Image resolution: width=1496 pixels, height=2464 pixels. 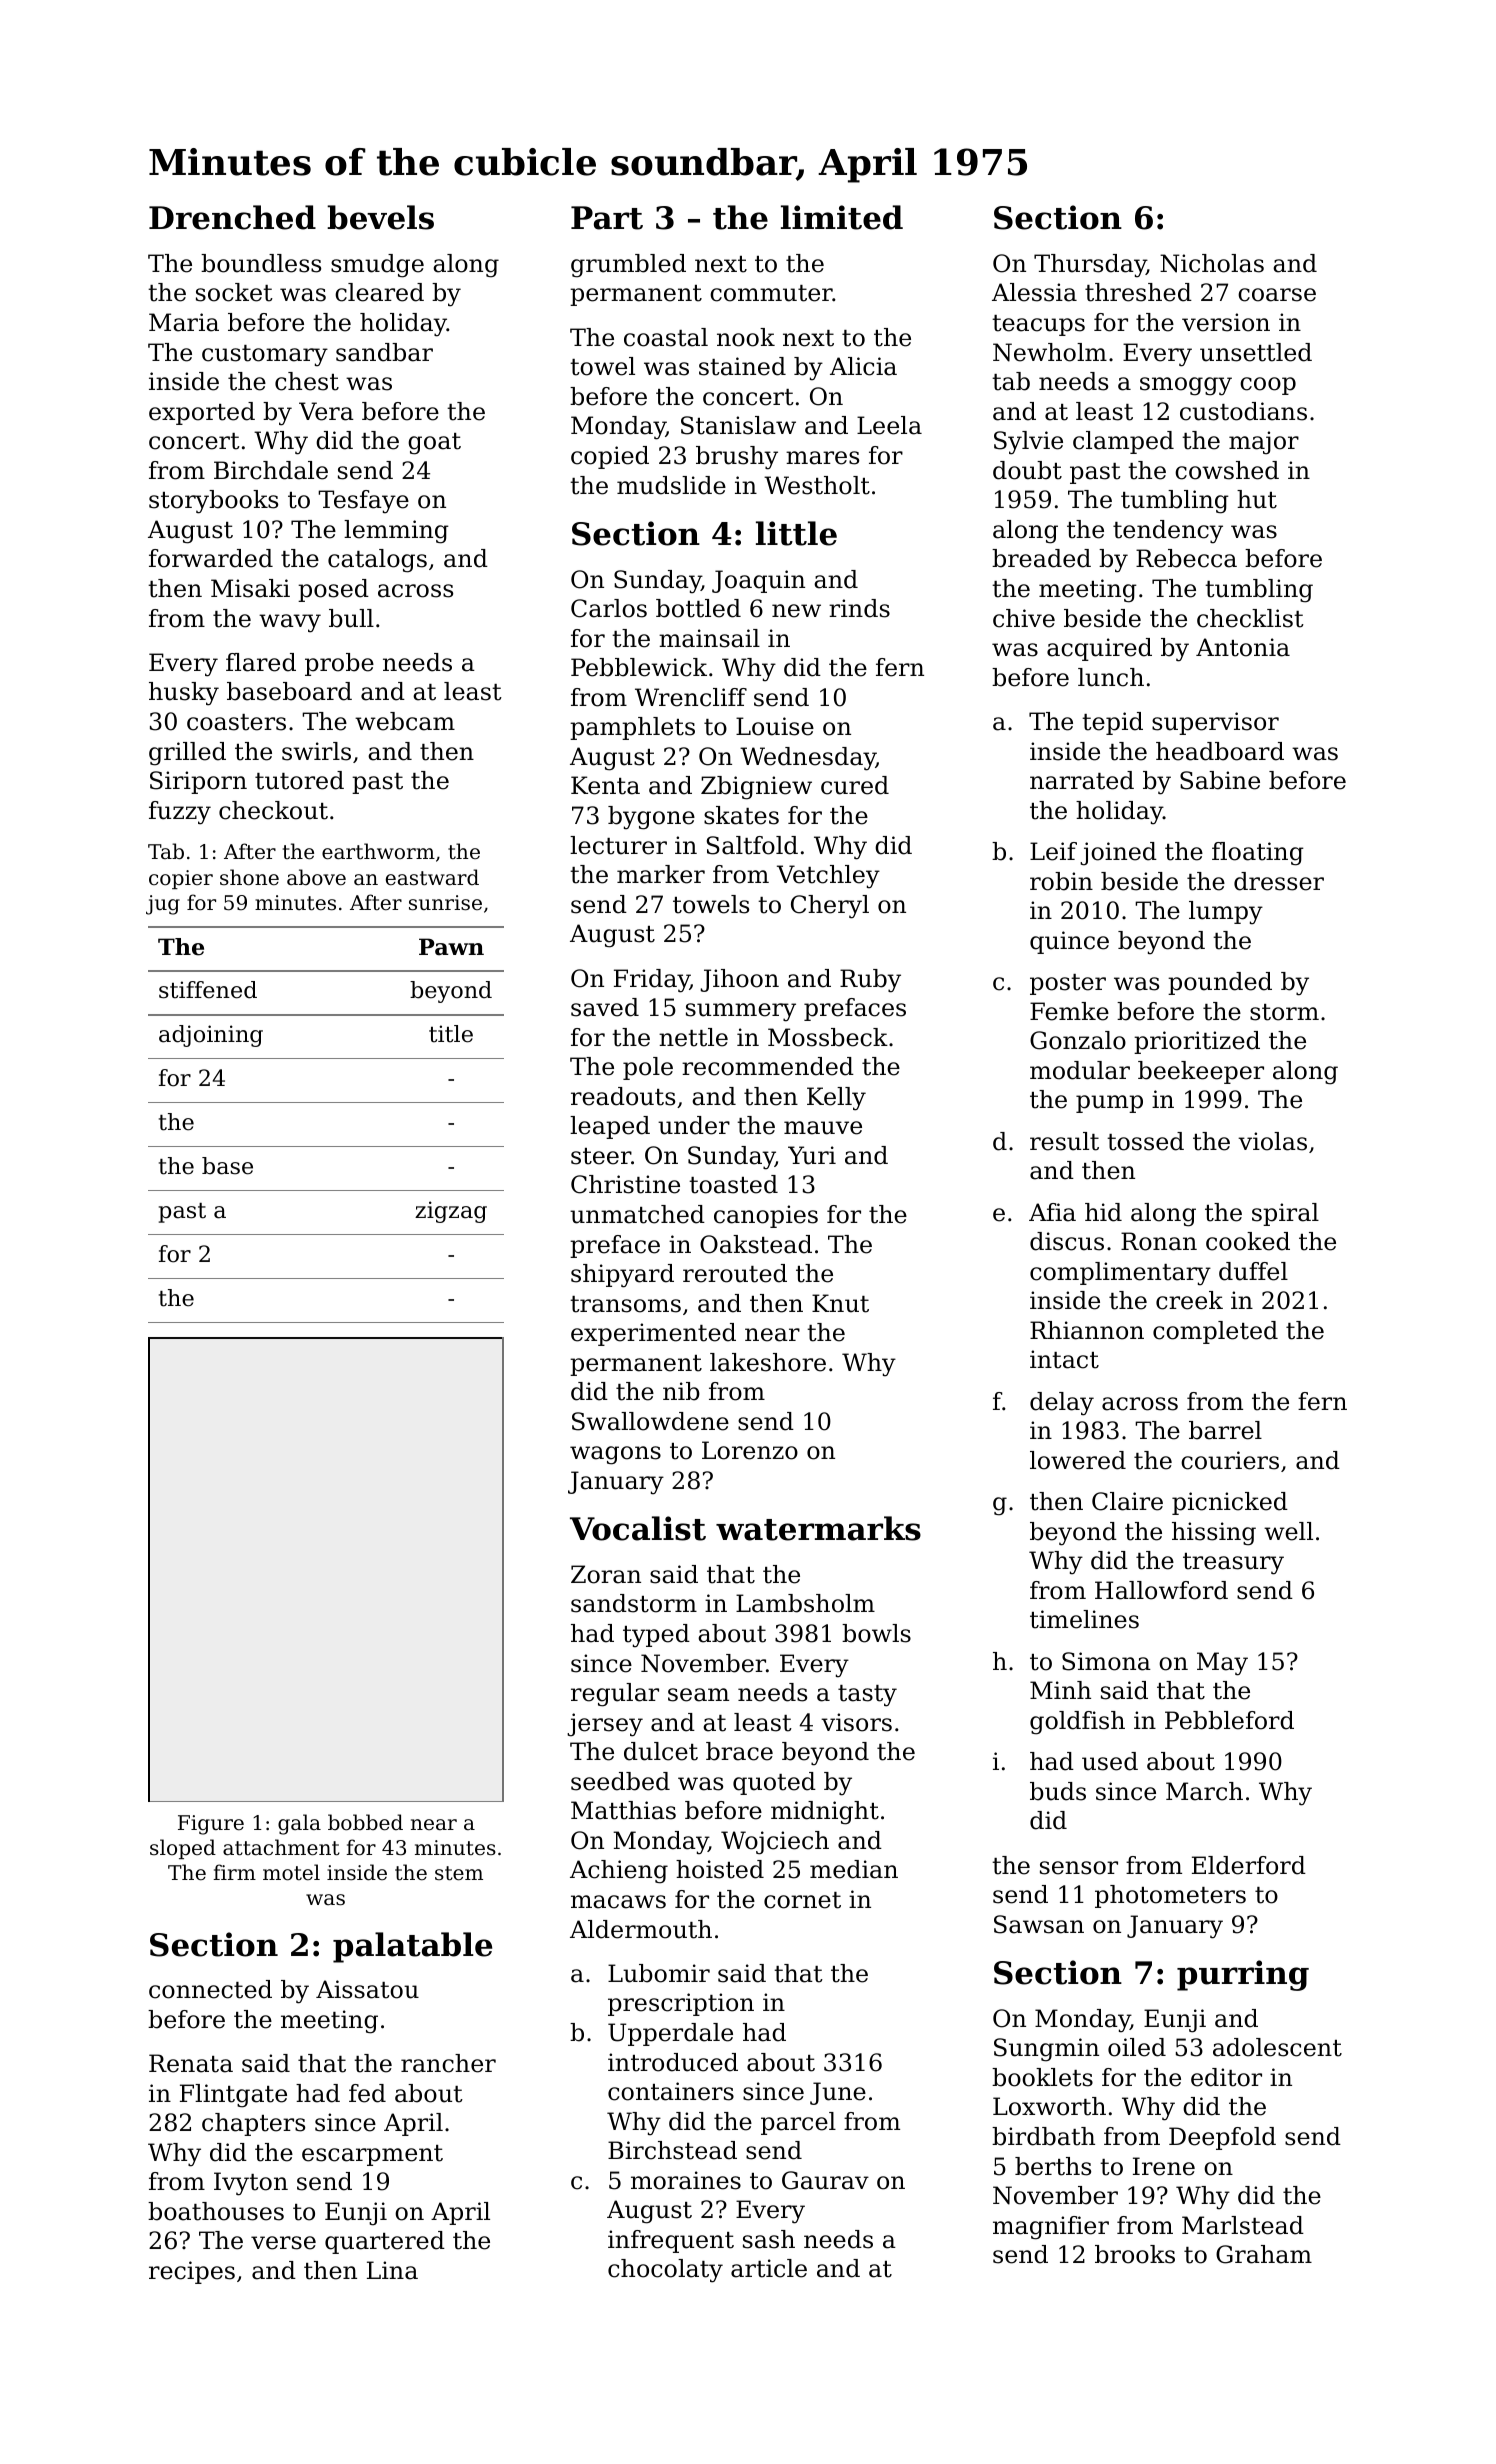 What do you see at coordinates (812, 1155) in the screenshot?
I see `Yuri` at bounding box center [812, 1155].
